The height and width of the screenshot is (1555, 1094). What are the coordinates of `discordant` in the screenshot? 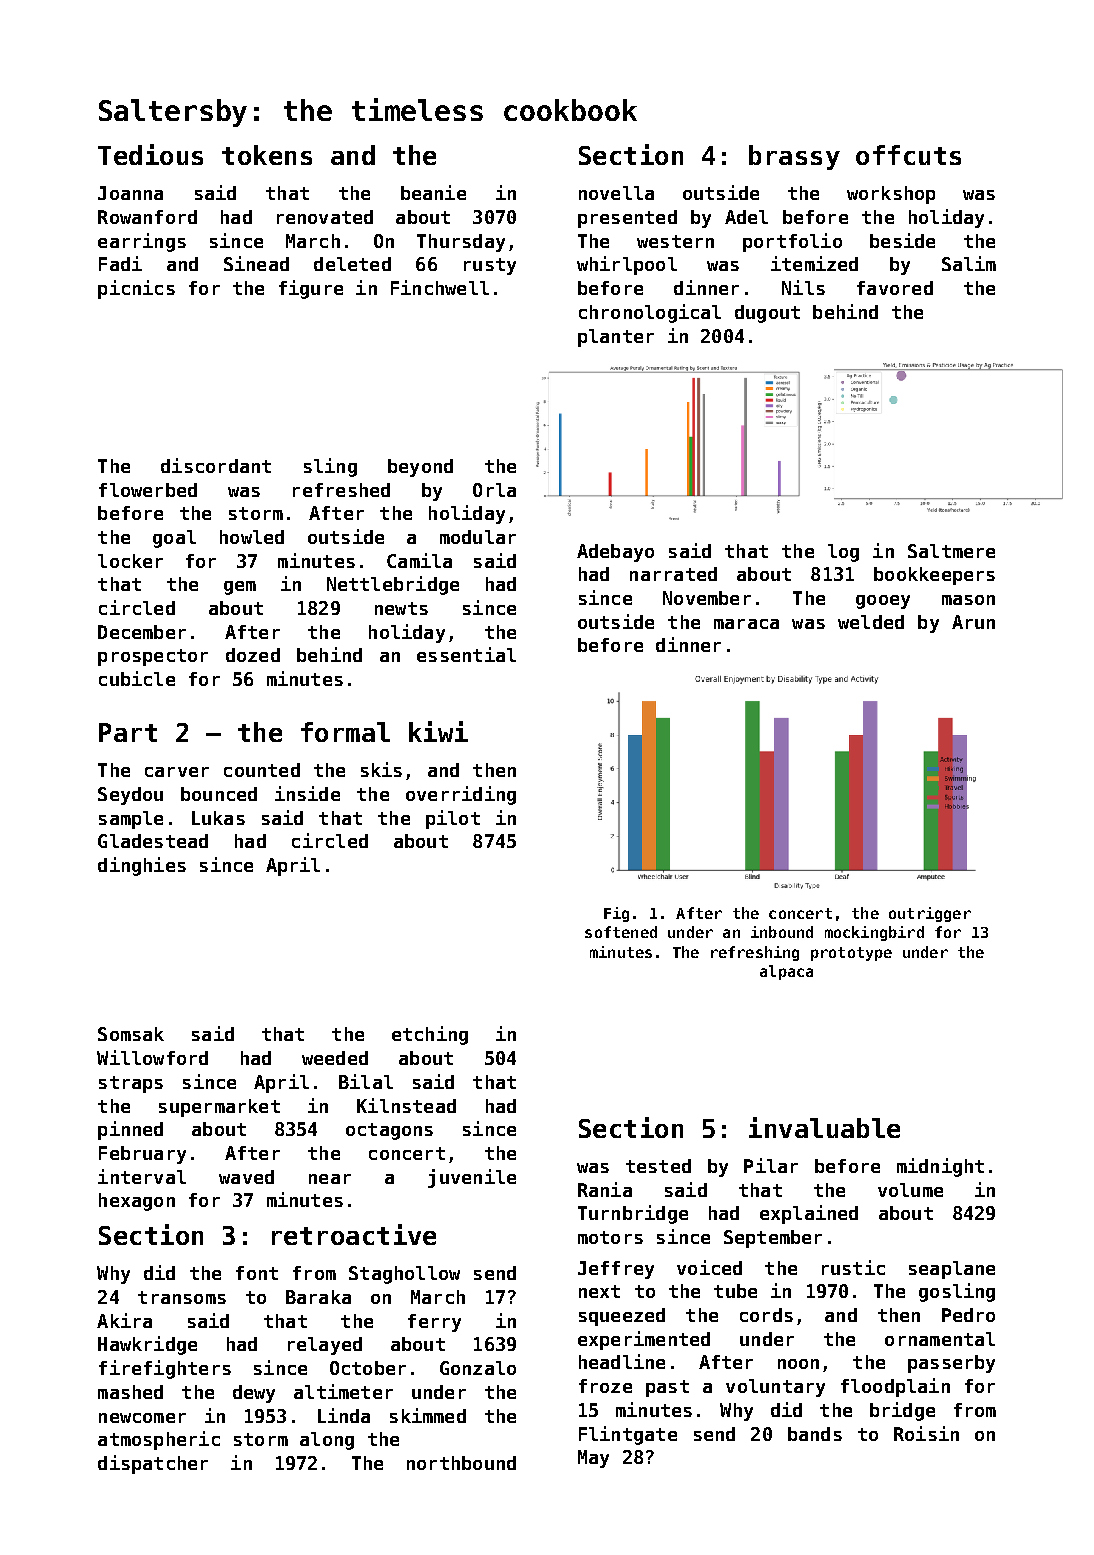 It's located at (216, 465).
